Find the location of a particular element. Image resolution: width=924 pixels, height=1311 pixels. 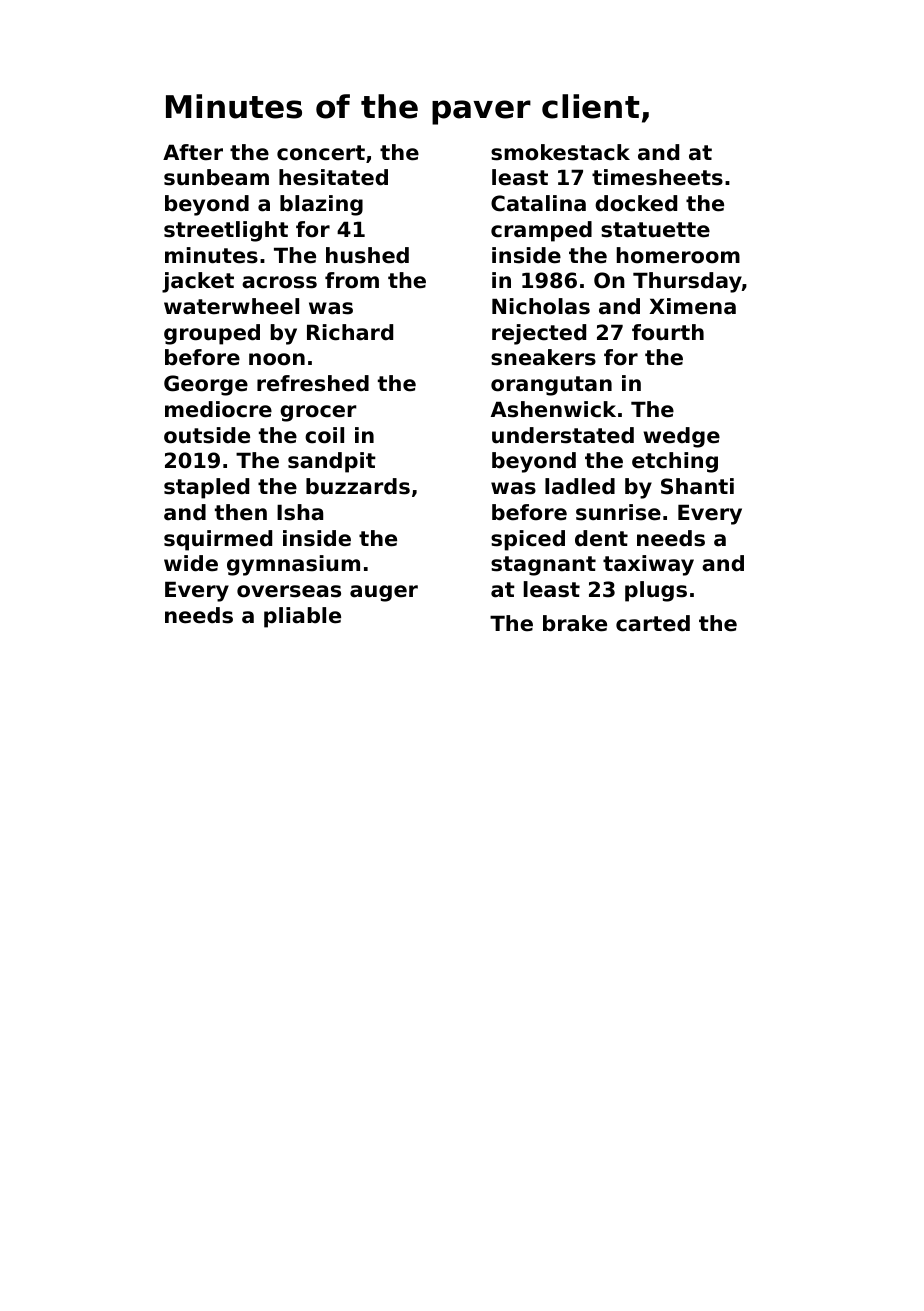

spiced is located at coordinates (528, 540).
